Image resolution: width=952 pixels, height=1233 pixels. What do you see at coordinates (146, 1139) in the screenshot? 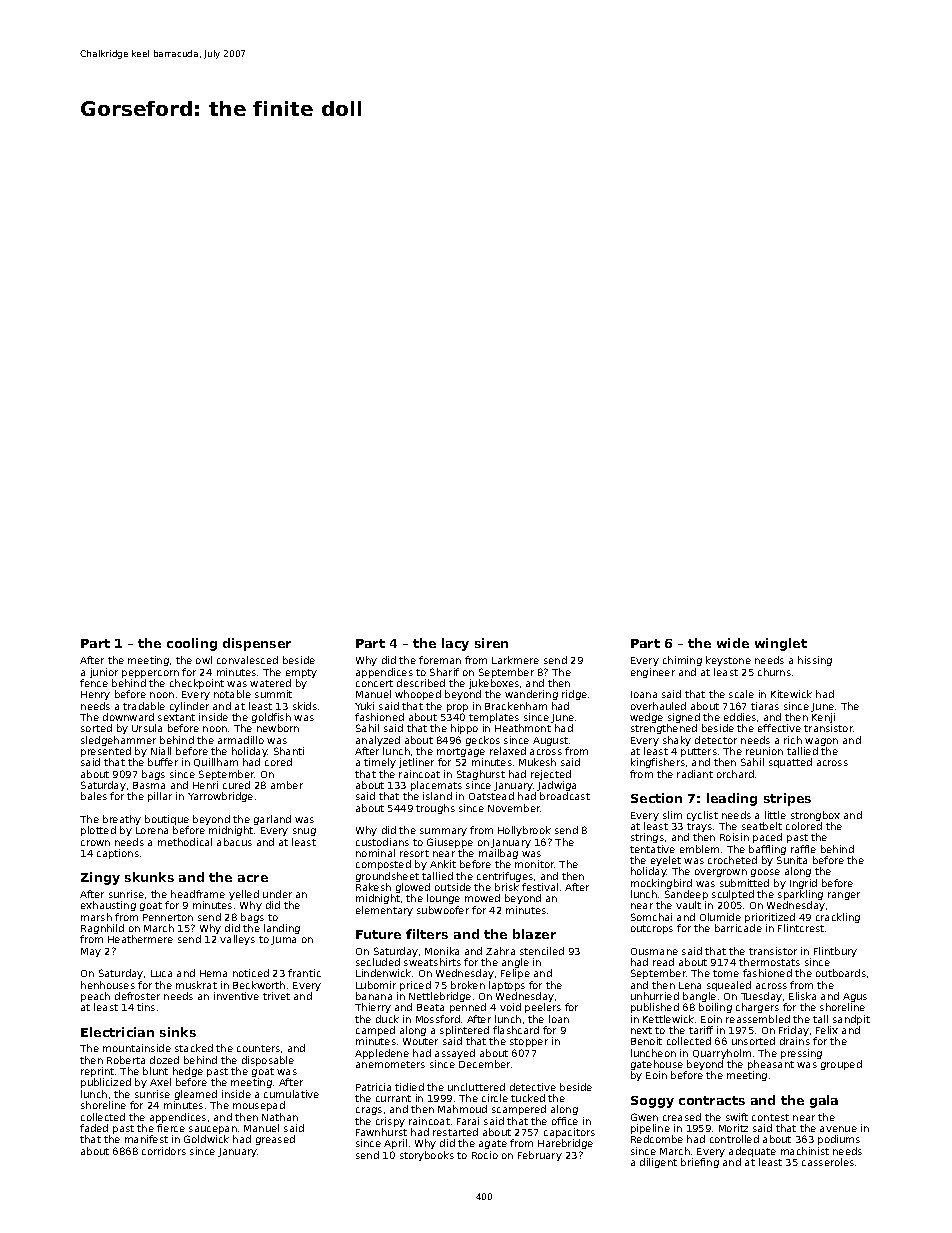
I see `manifest` at bounding box center [146, 1139].
